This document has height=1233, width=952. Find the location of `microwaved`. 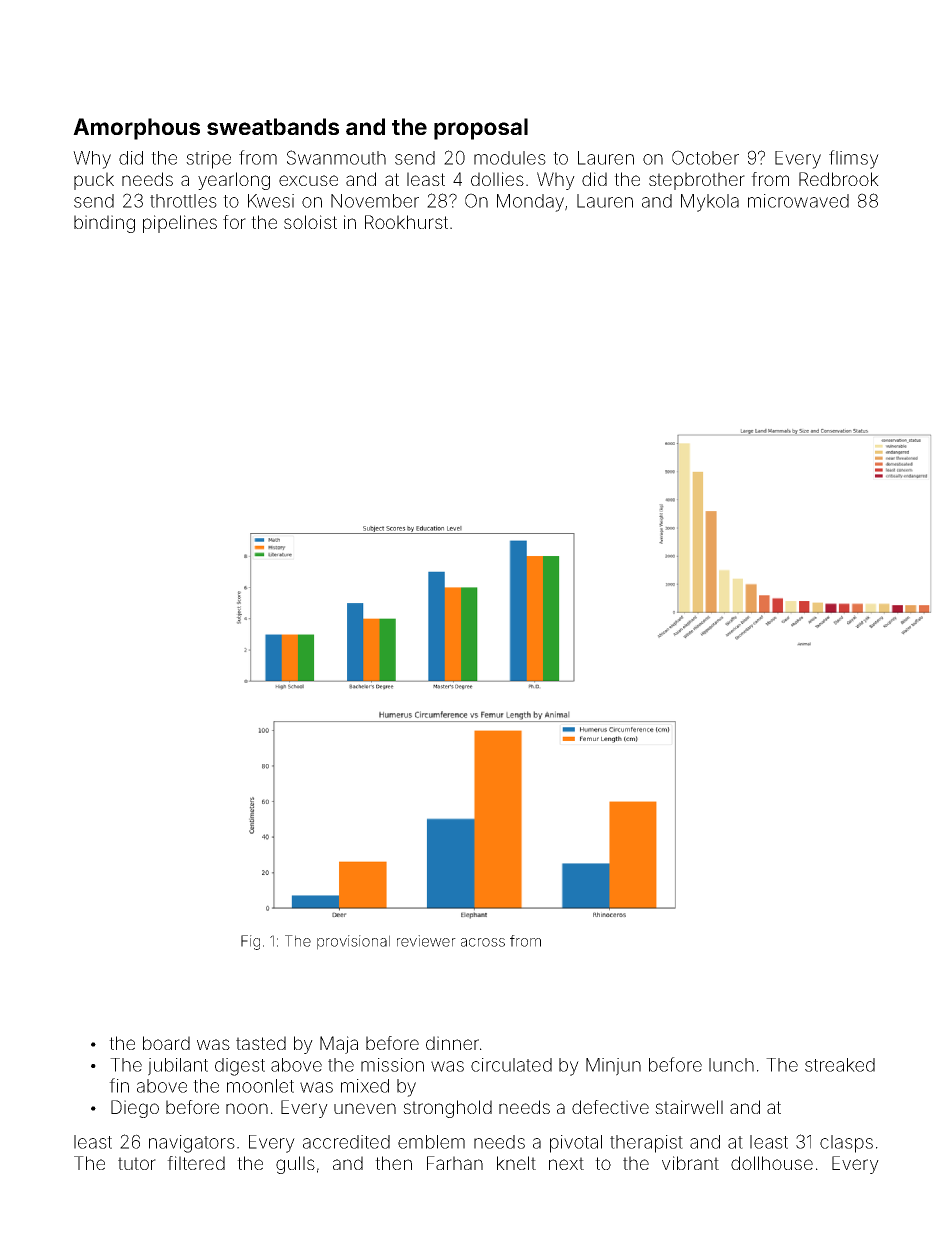

microwaved is located at coordinates (798, 201).
